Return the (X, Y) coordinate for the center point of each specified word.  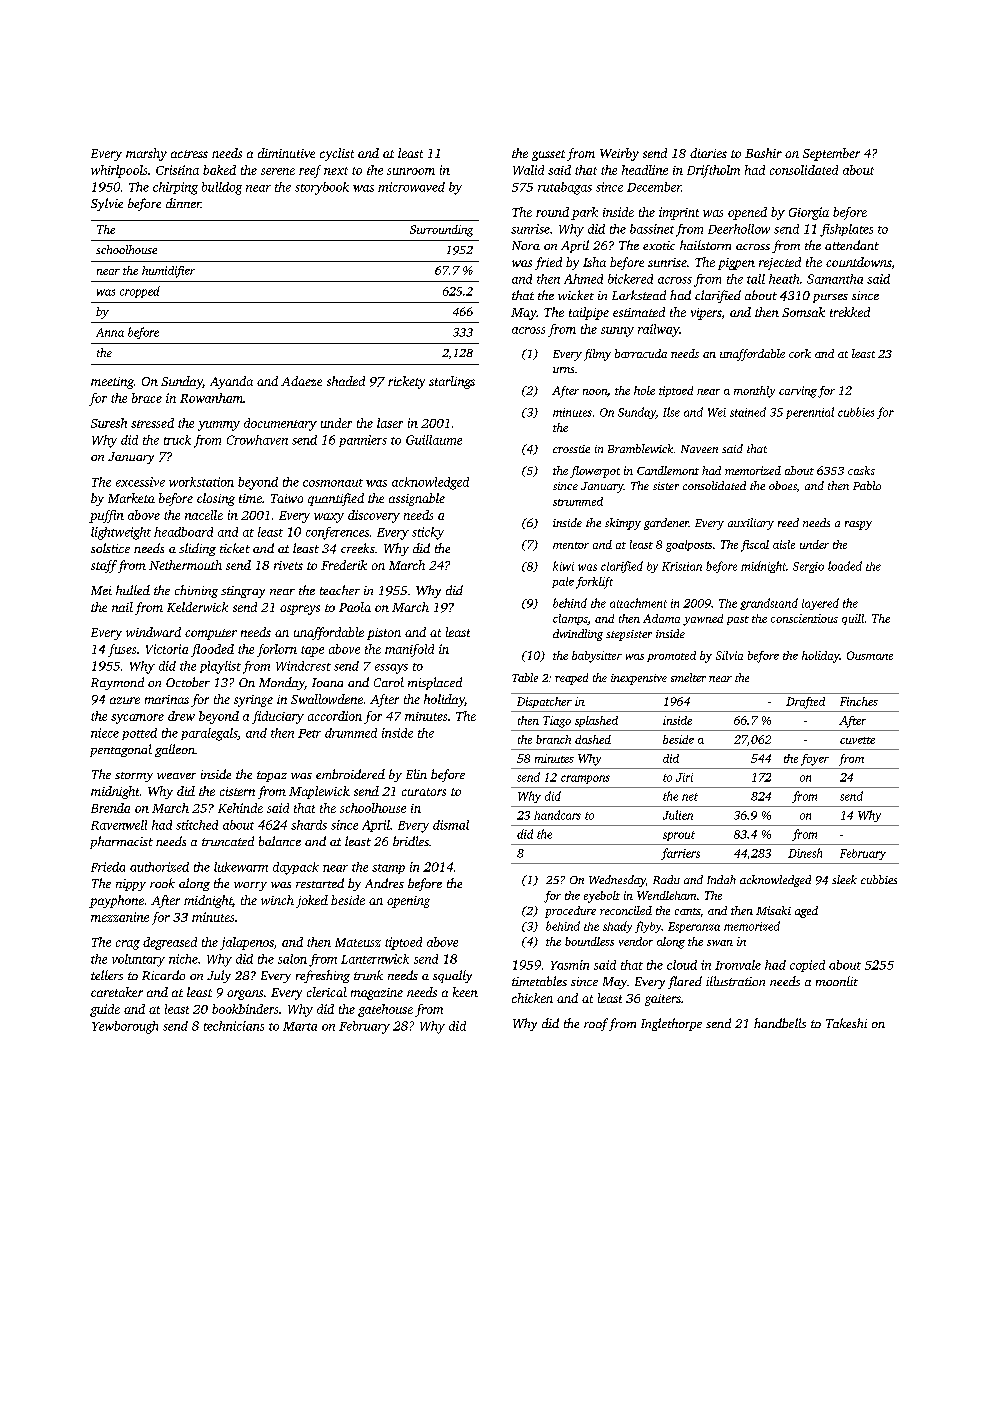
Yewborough (125, 1027)
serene (278, 171)
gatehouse (385, 1010)
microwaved (411, 187)
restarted (320, 883)
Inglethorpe (671, 1024)
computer (211, 634)
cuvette (857, 740)
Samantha (835, 279)
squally (452, 976)
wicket (576, 295)
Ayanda (231, 382)
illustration (735, 981)
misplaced (435, 683)
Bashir (763, 153)
